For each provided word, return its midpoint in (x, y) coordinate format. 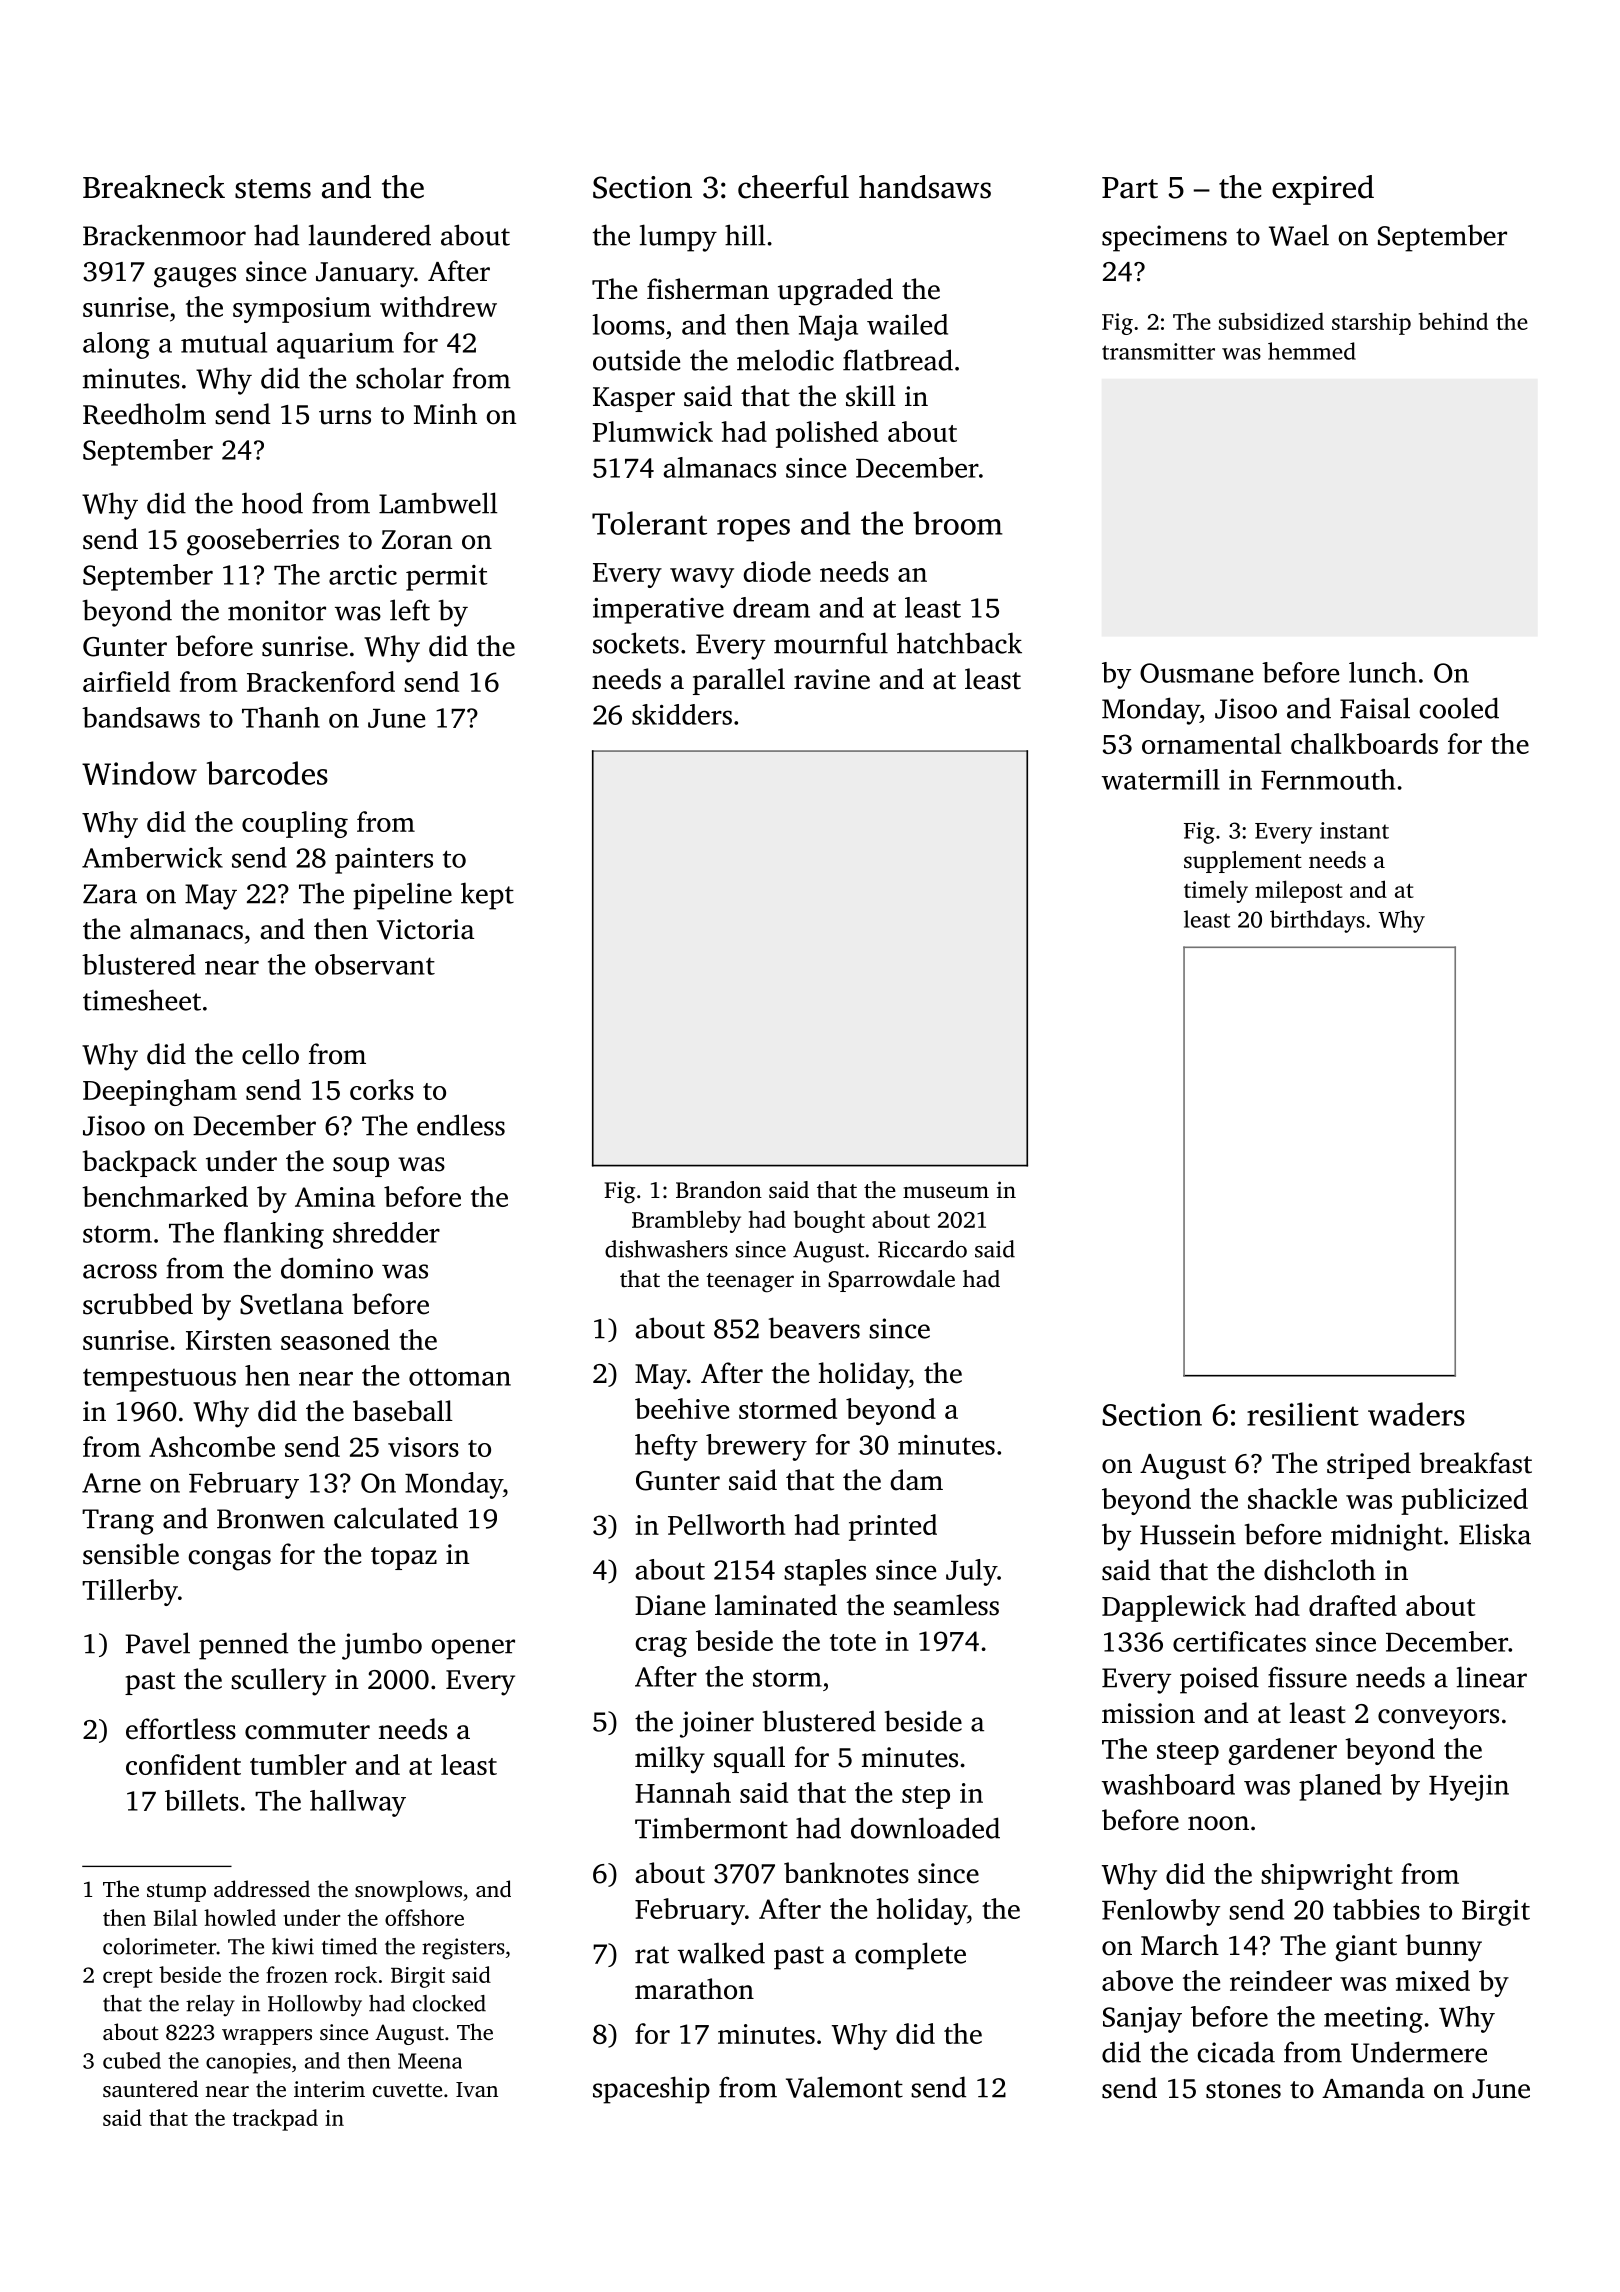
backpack (140, 1163)
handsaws (925, 187)
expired (1323, 190)
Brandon (719, 1189)
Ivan (477, 2089)
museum (946, 1192)
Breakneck (154, 187)
